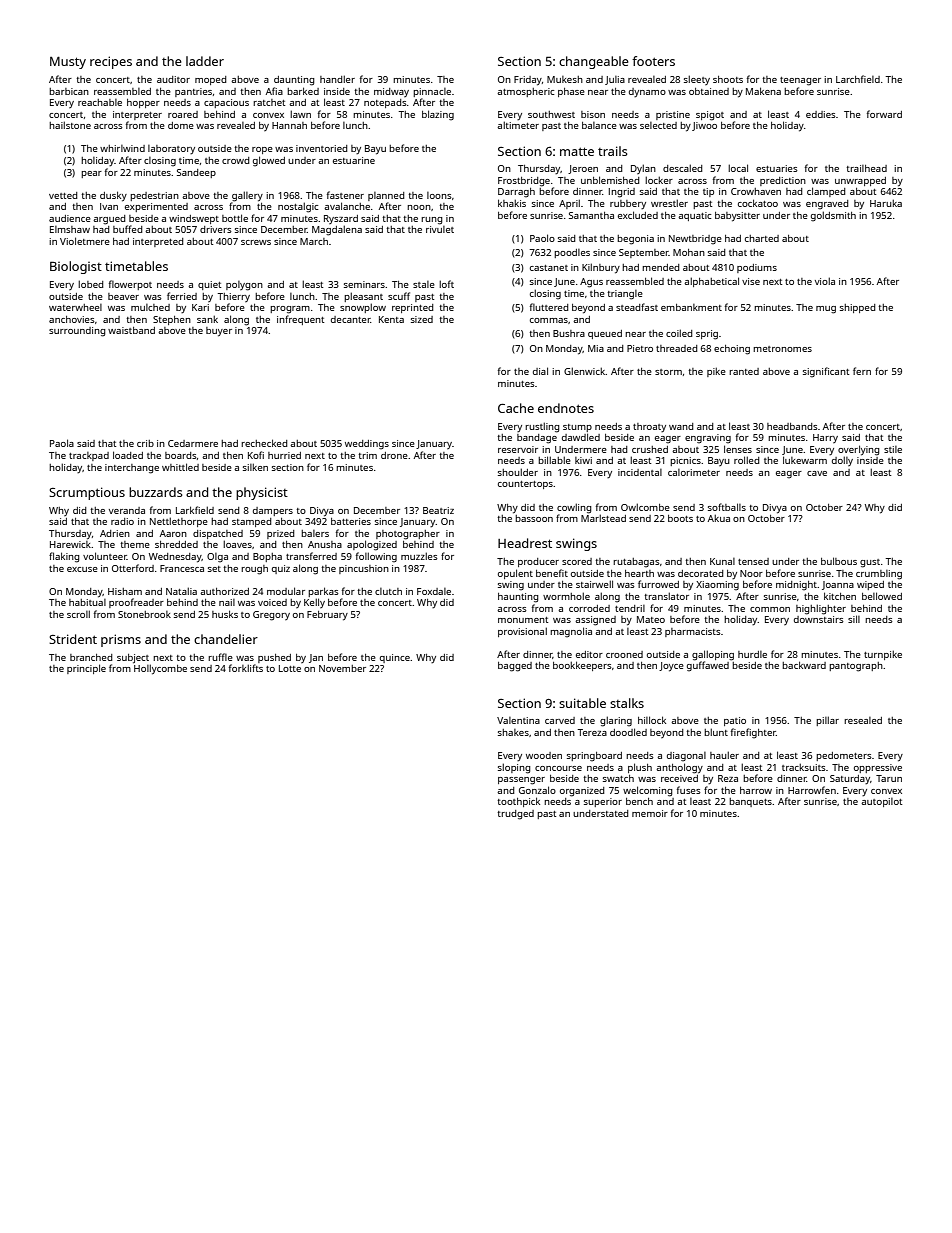 The image size is (952, 1233). Describe the element at coordinates (408, 535) in the page. I see `photographer` at that location.
